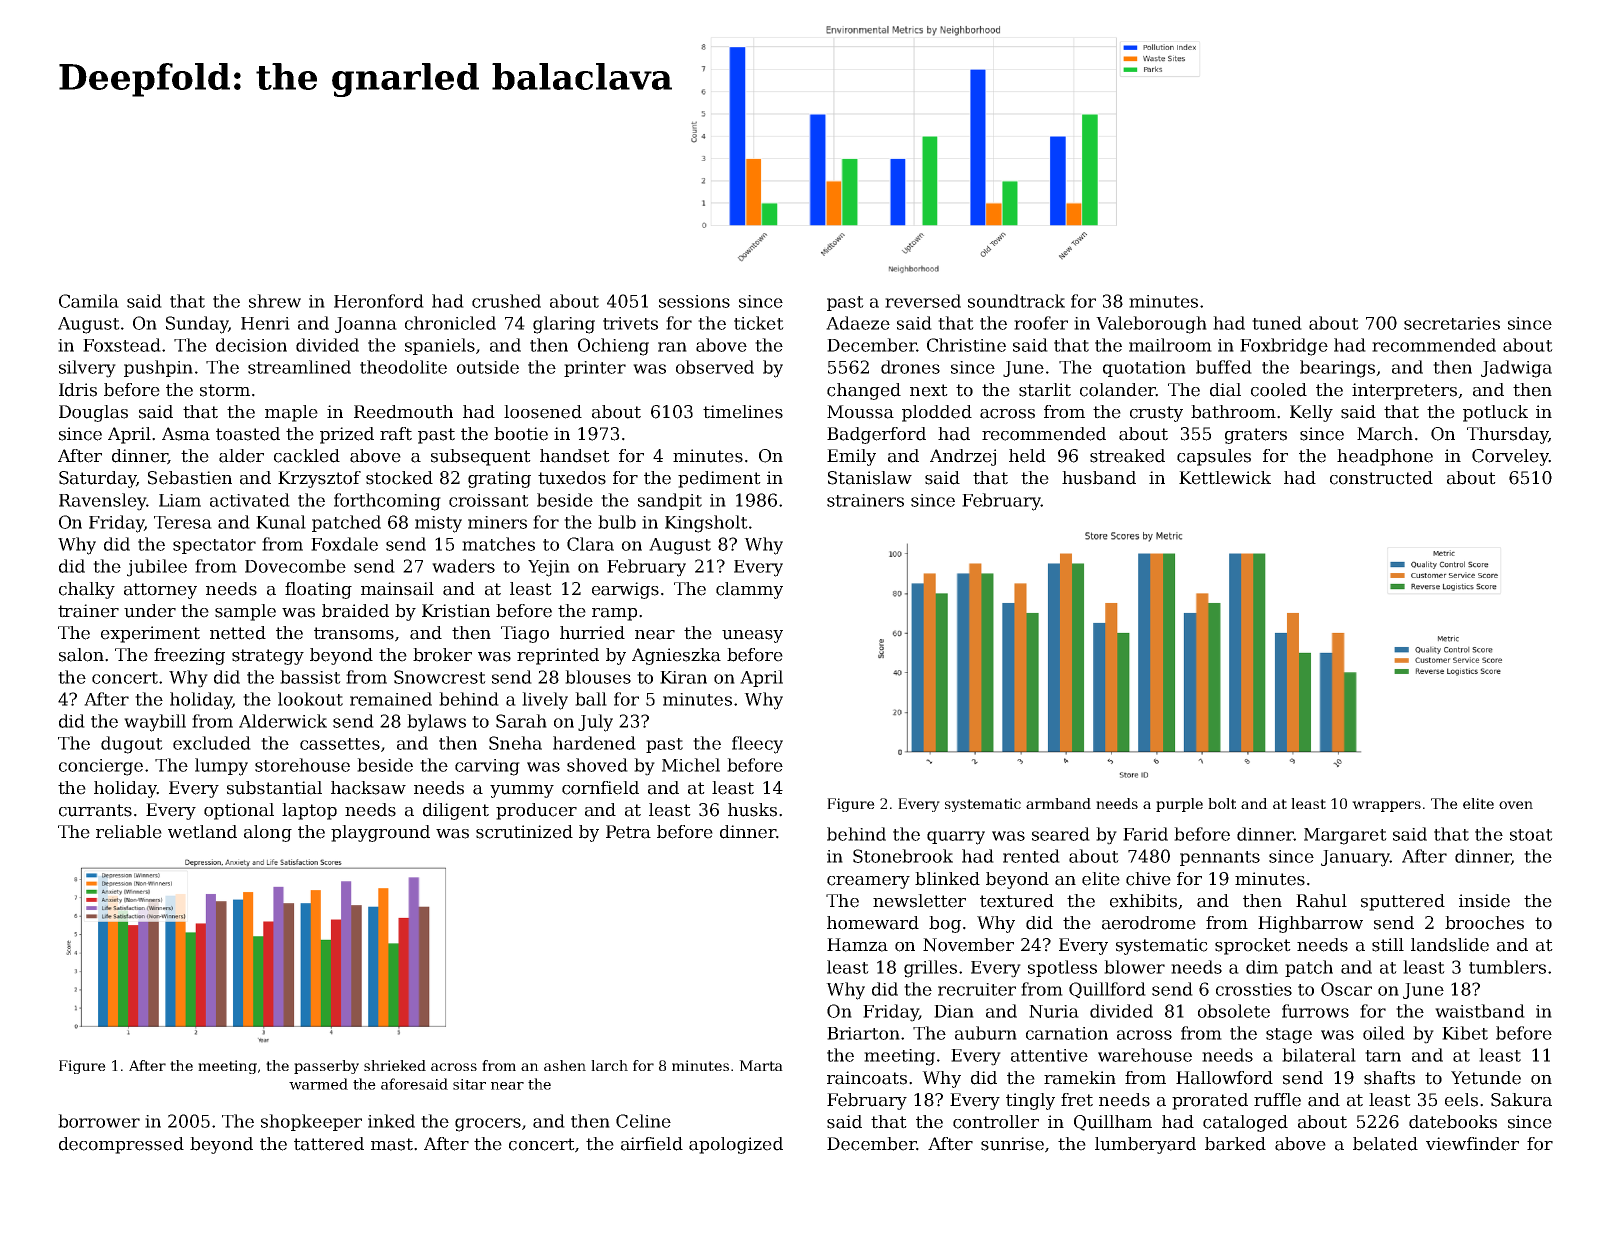 The height and width of the screenshot is (1244, 1610). Describe the element at coordinates (1381, 478) in the screenshot. I see `constructed` at that location.
